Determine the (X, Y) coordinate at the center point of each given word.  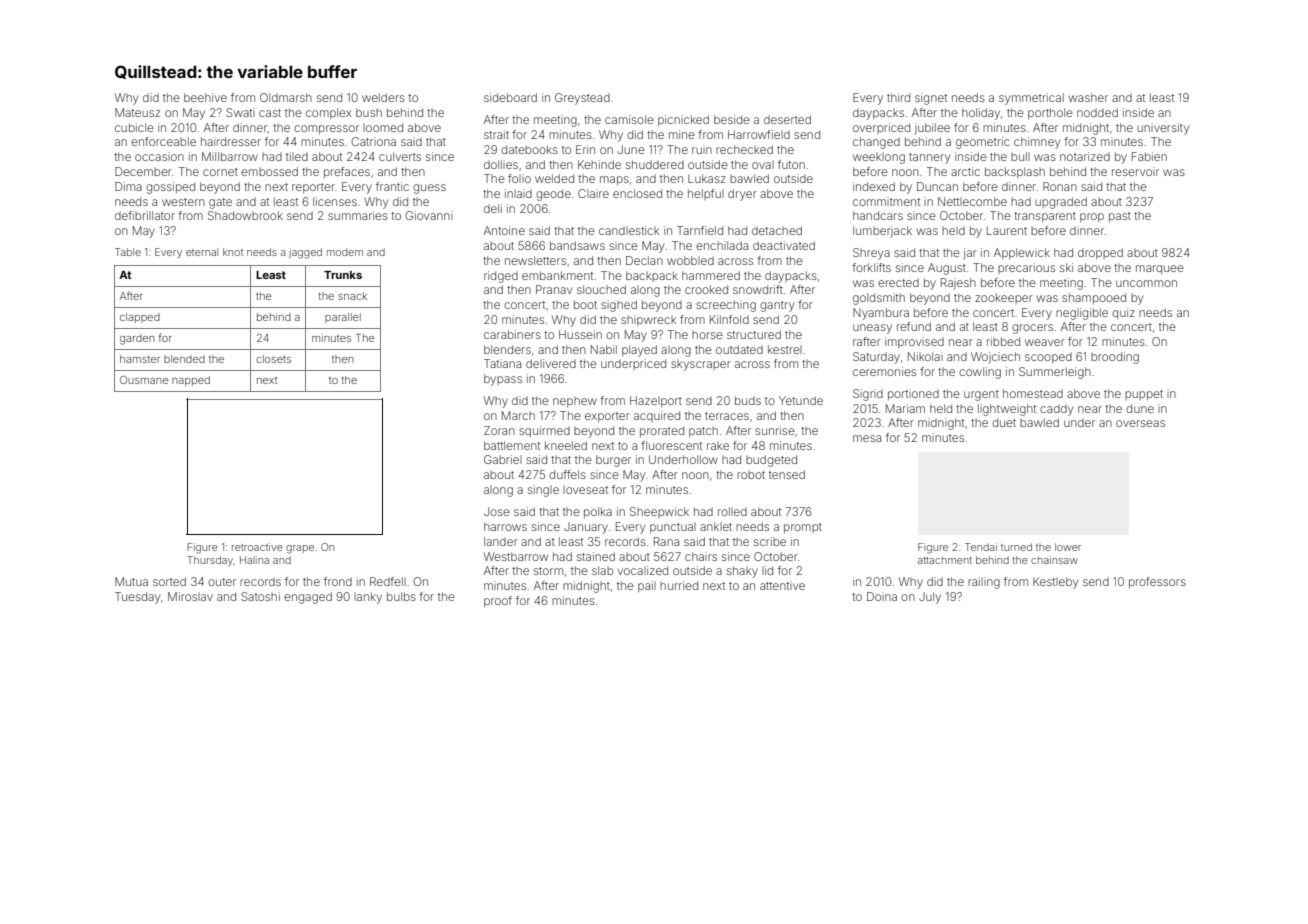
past (1120, 217)
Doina (882, 596)
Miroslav (190, 596)
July (930, 598)
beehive (205, 97)
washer (1088, 97)
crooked (706, 289)
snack (352, 296)
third (898, 97)
